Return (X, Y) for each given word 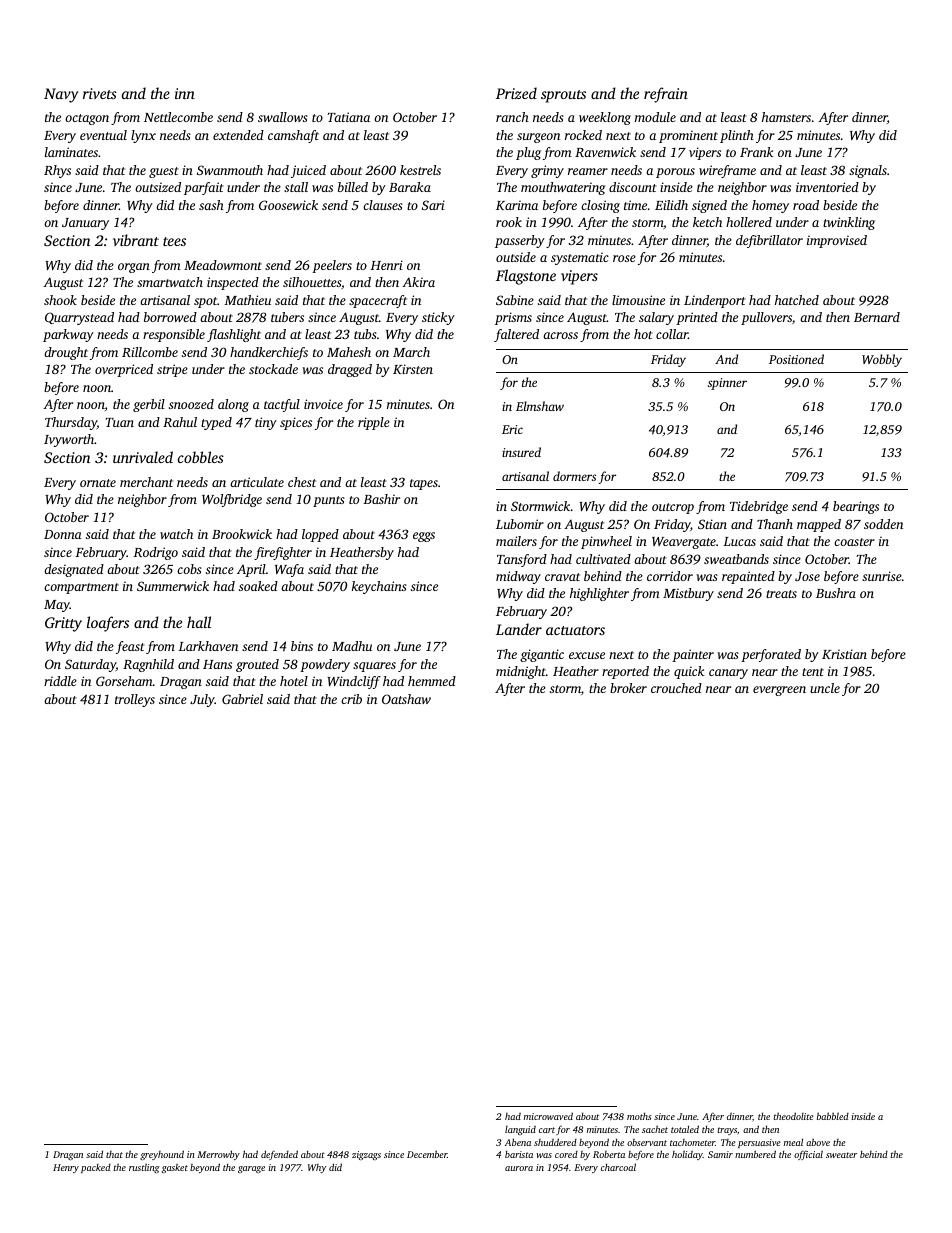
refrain (666, 95)
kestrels (420, 170)
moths (639, 1116)
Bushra (836, 593)
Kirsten (413, 369)
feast (130, 647)
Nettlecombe (178, 117)
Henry (66, 1168)
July (202, 700)
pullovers (766, 318)
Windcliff (354, 682)
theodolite (794, 1116)
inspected (233, 283)
